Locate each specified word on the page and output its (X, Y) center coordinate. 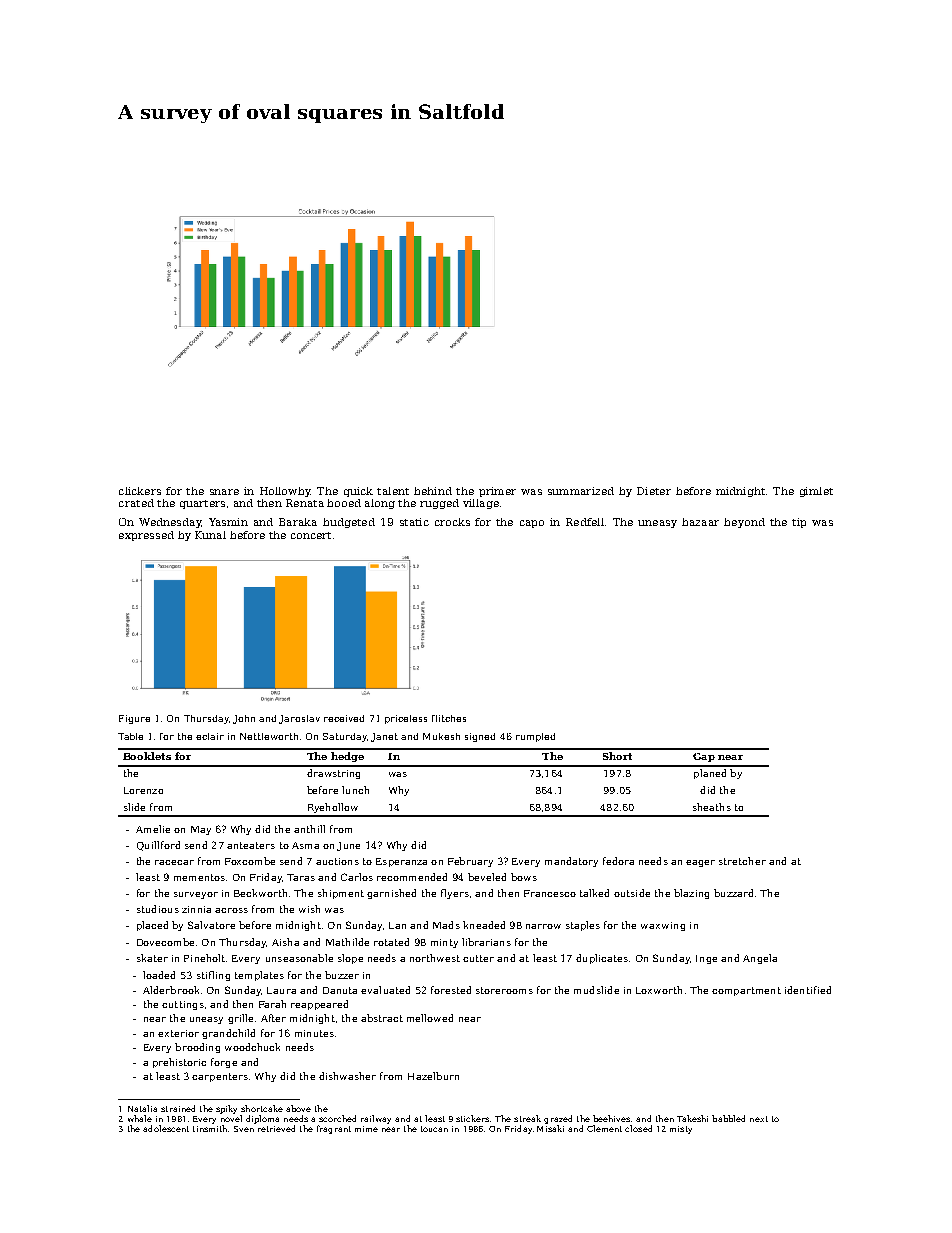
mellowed (430, 1018)
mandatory (571, 862)
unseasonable (299, 958)
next (759, 1119)
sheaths (712, 807)
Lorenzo (143, 790)
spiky (226, 1109)
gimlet (816, 492)
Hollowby (285, 492)
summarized (581, 491)
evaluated (385, 990)
